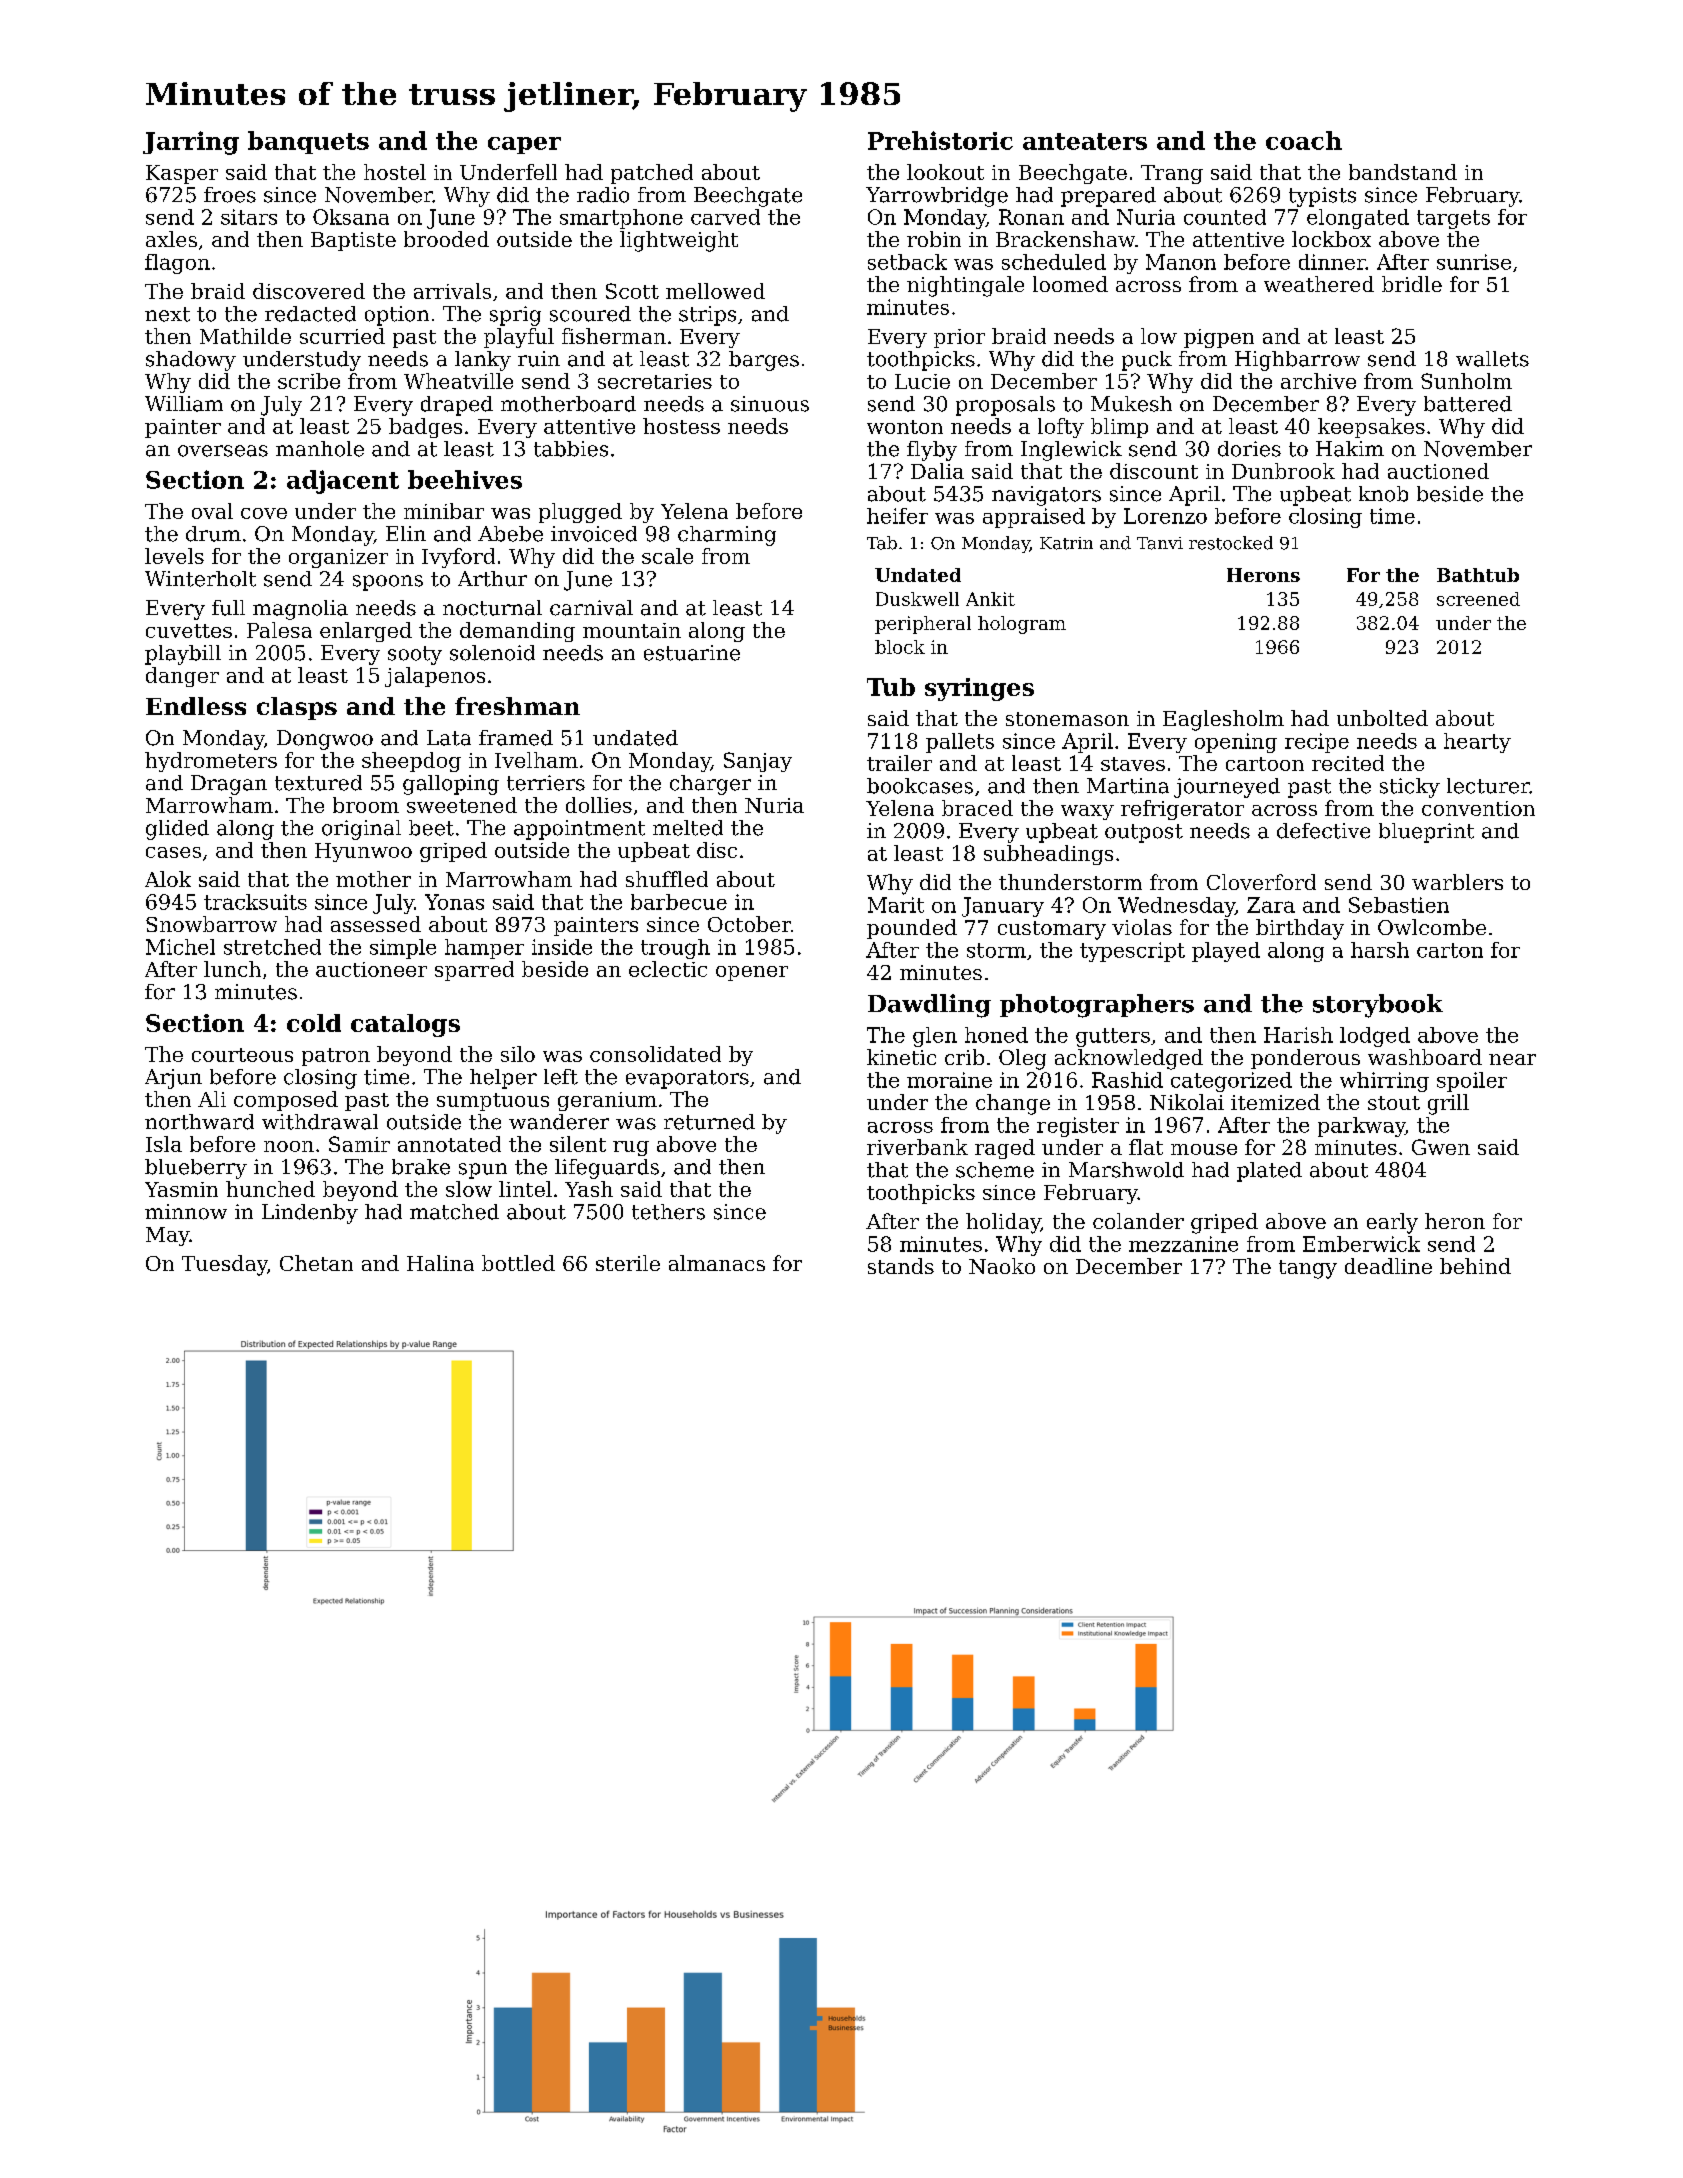 This screenshot has height=2178, width=1683. Describe the element at coordinates (1022, 625) in the screenshot. I see `hologram` at that location.
